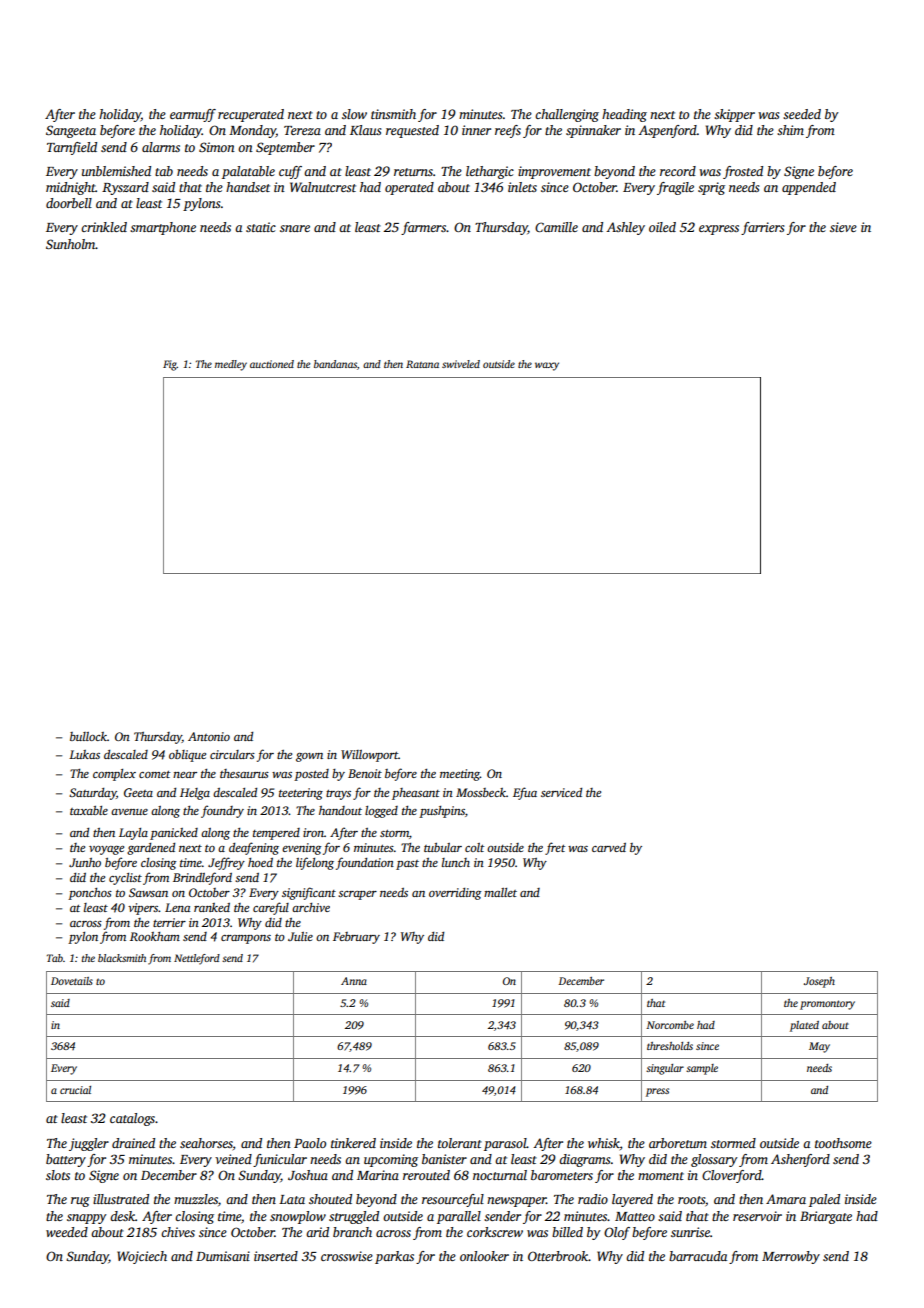 This document has width=924, height=1308. Describe the element at coordinates (66, 1160) in the document. I see `battery` at that location.
